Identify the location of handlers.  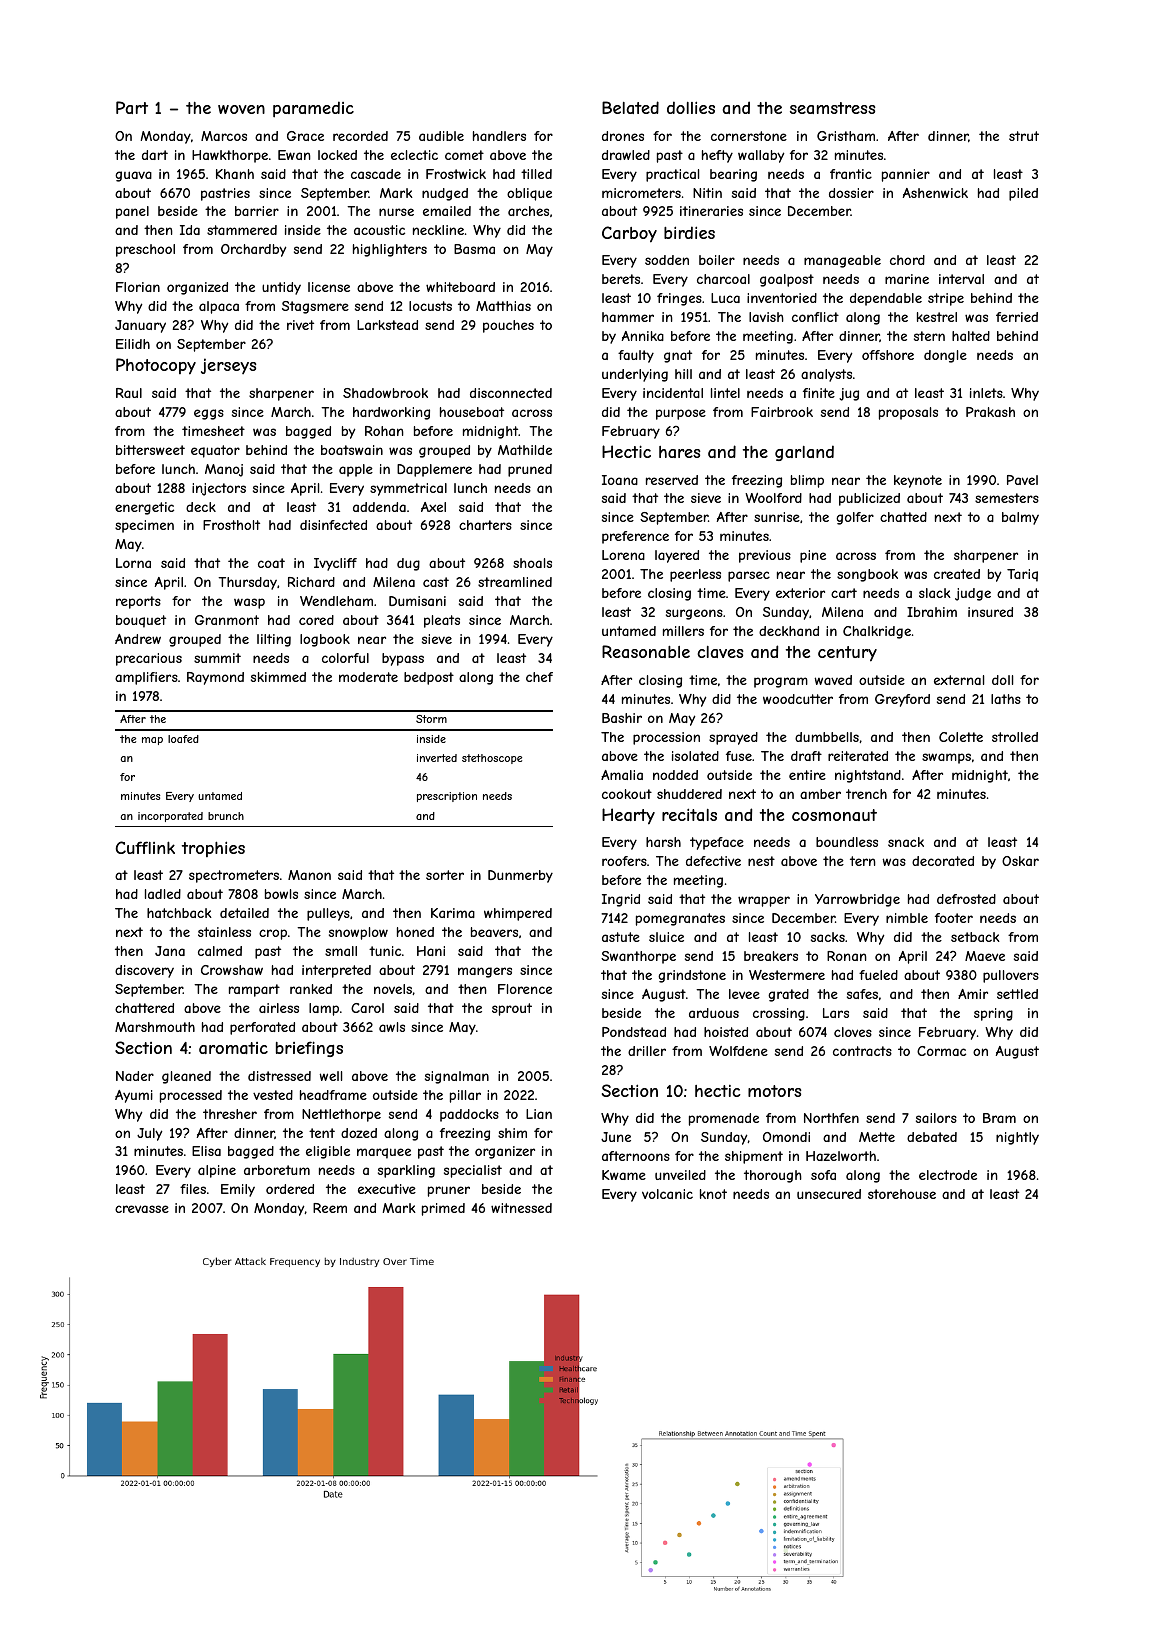
(499, 136).
